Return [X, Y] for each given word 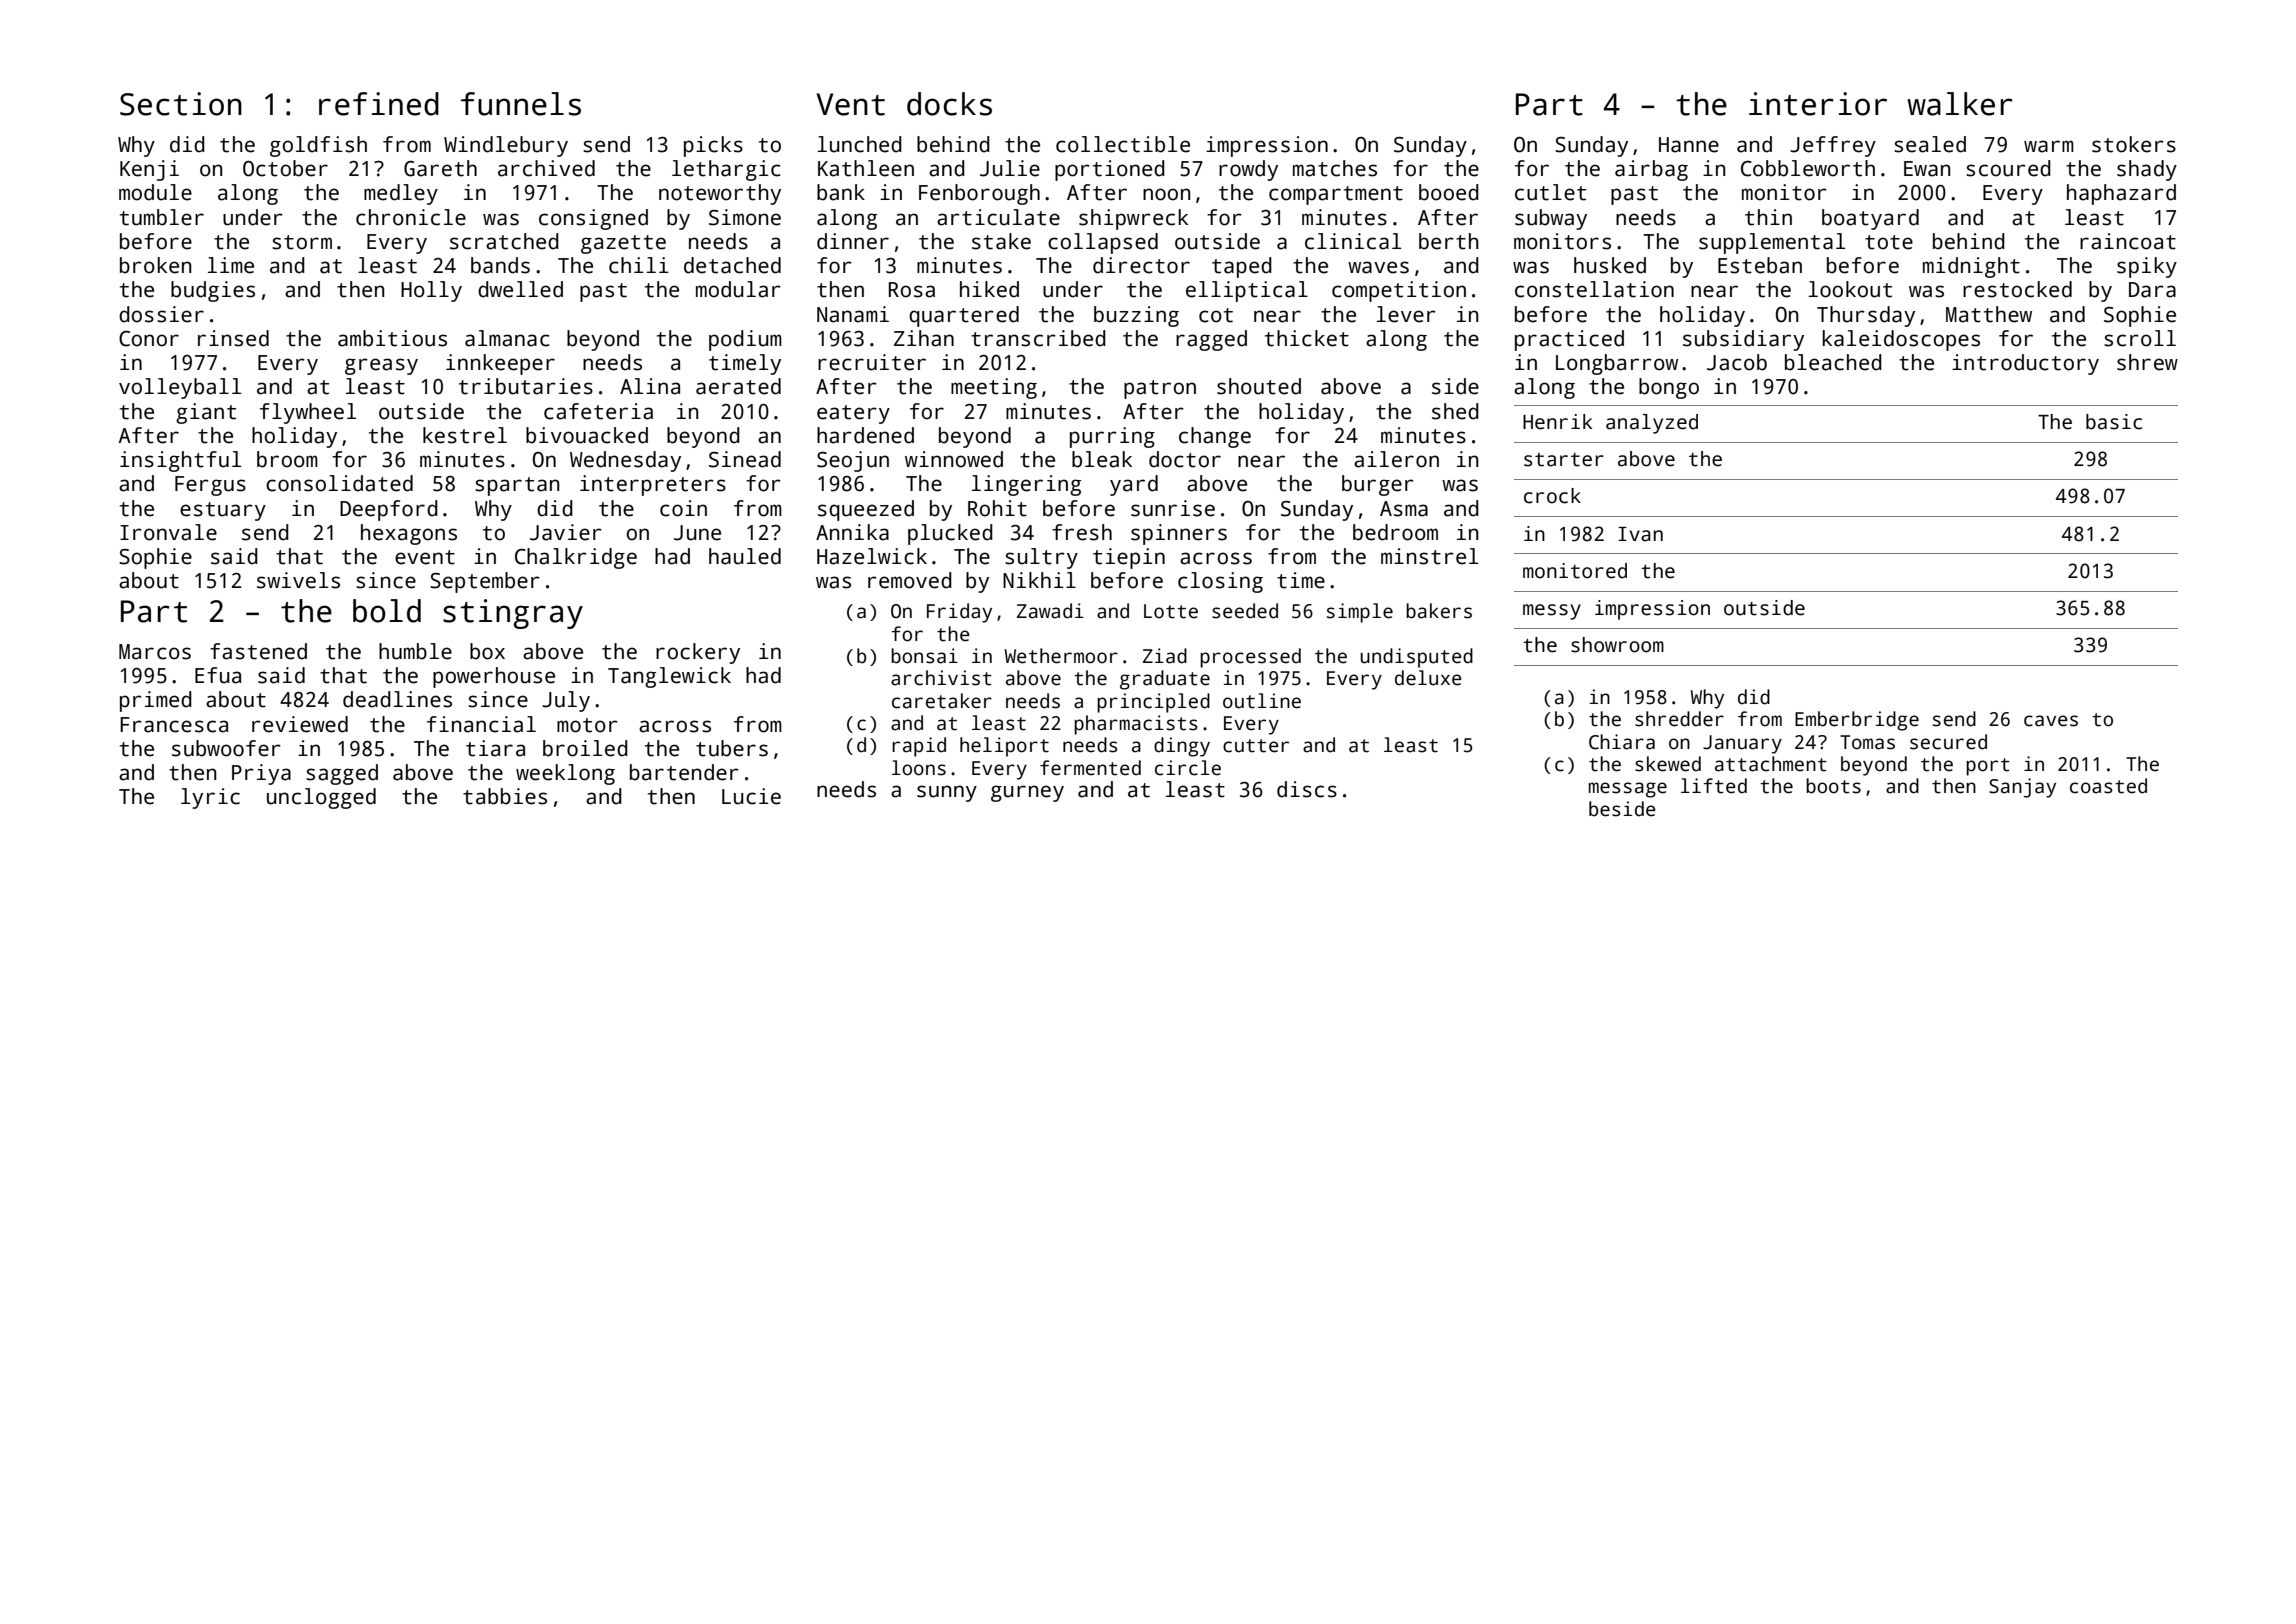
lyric [210, 798]
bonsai [924, 656]
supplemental [1772, 243]
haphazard [2121, 194]
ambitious [392, 338]
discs [1307, 789]
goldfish [318, 146]
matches [1335, 168]
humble [415, 651]
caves [2051, 721]
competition [1399, 291]
